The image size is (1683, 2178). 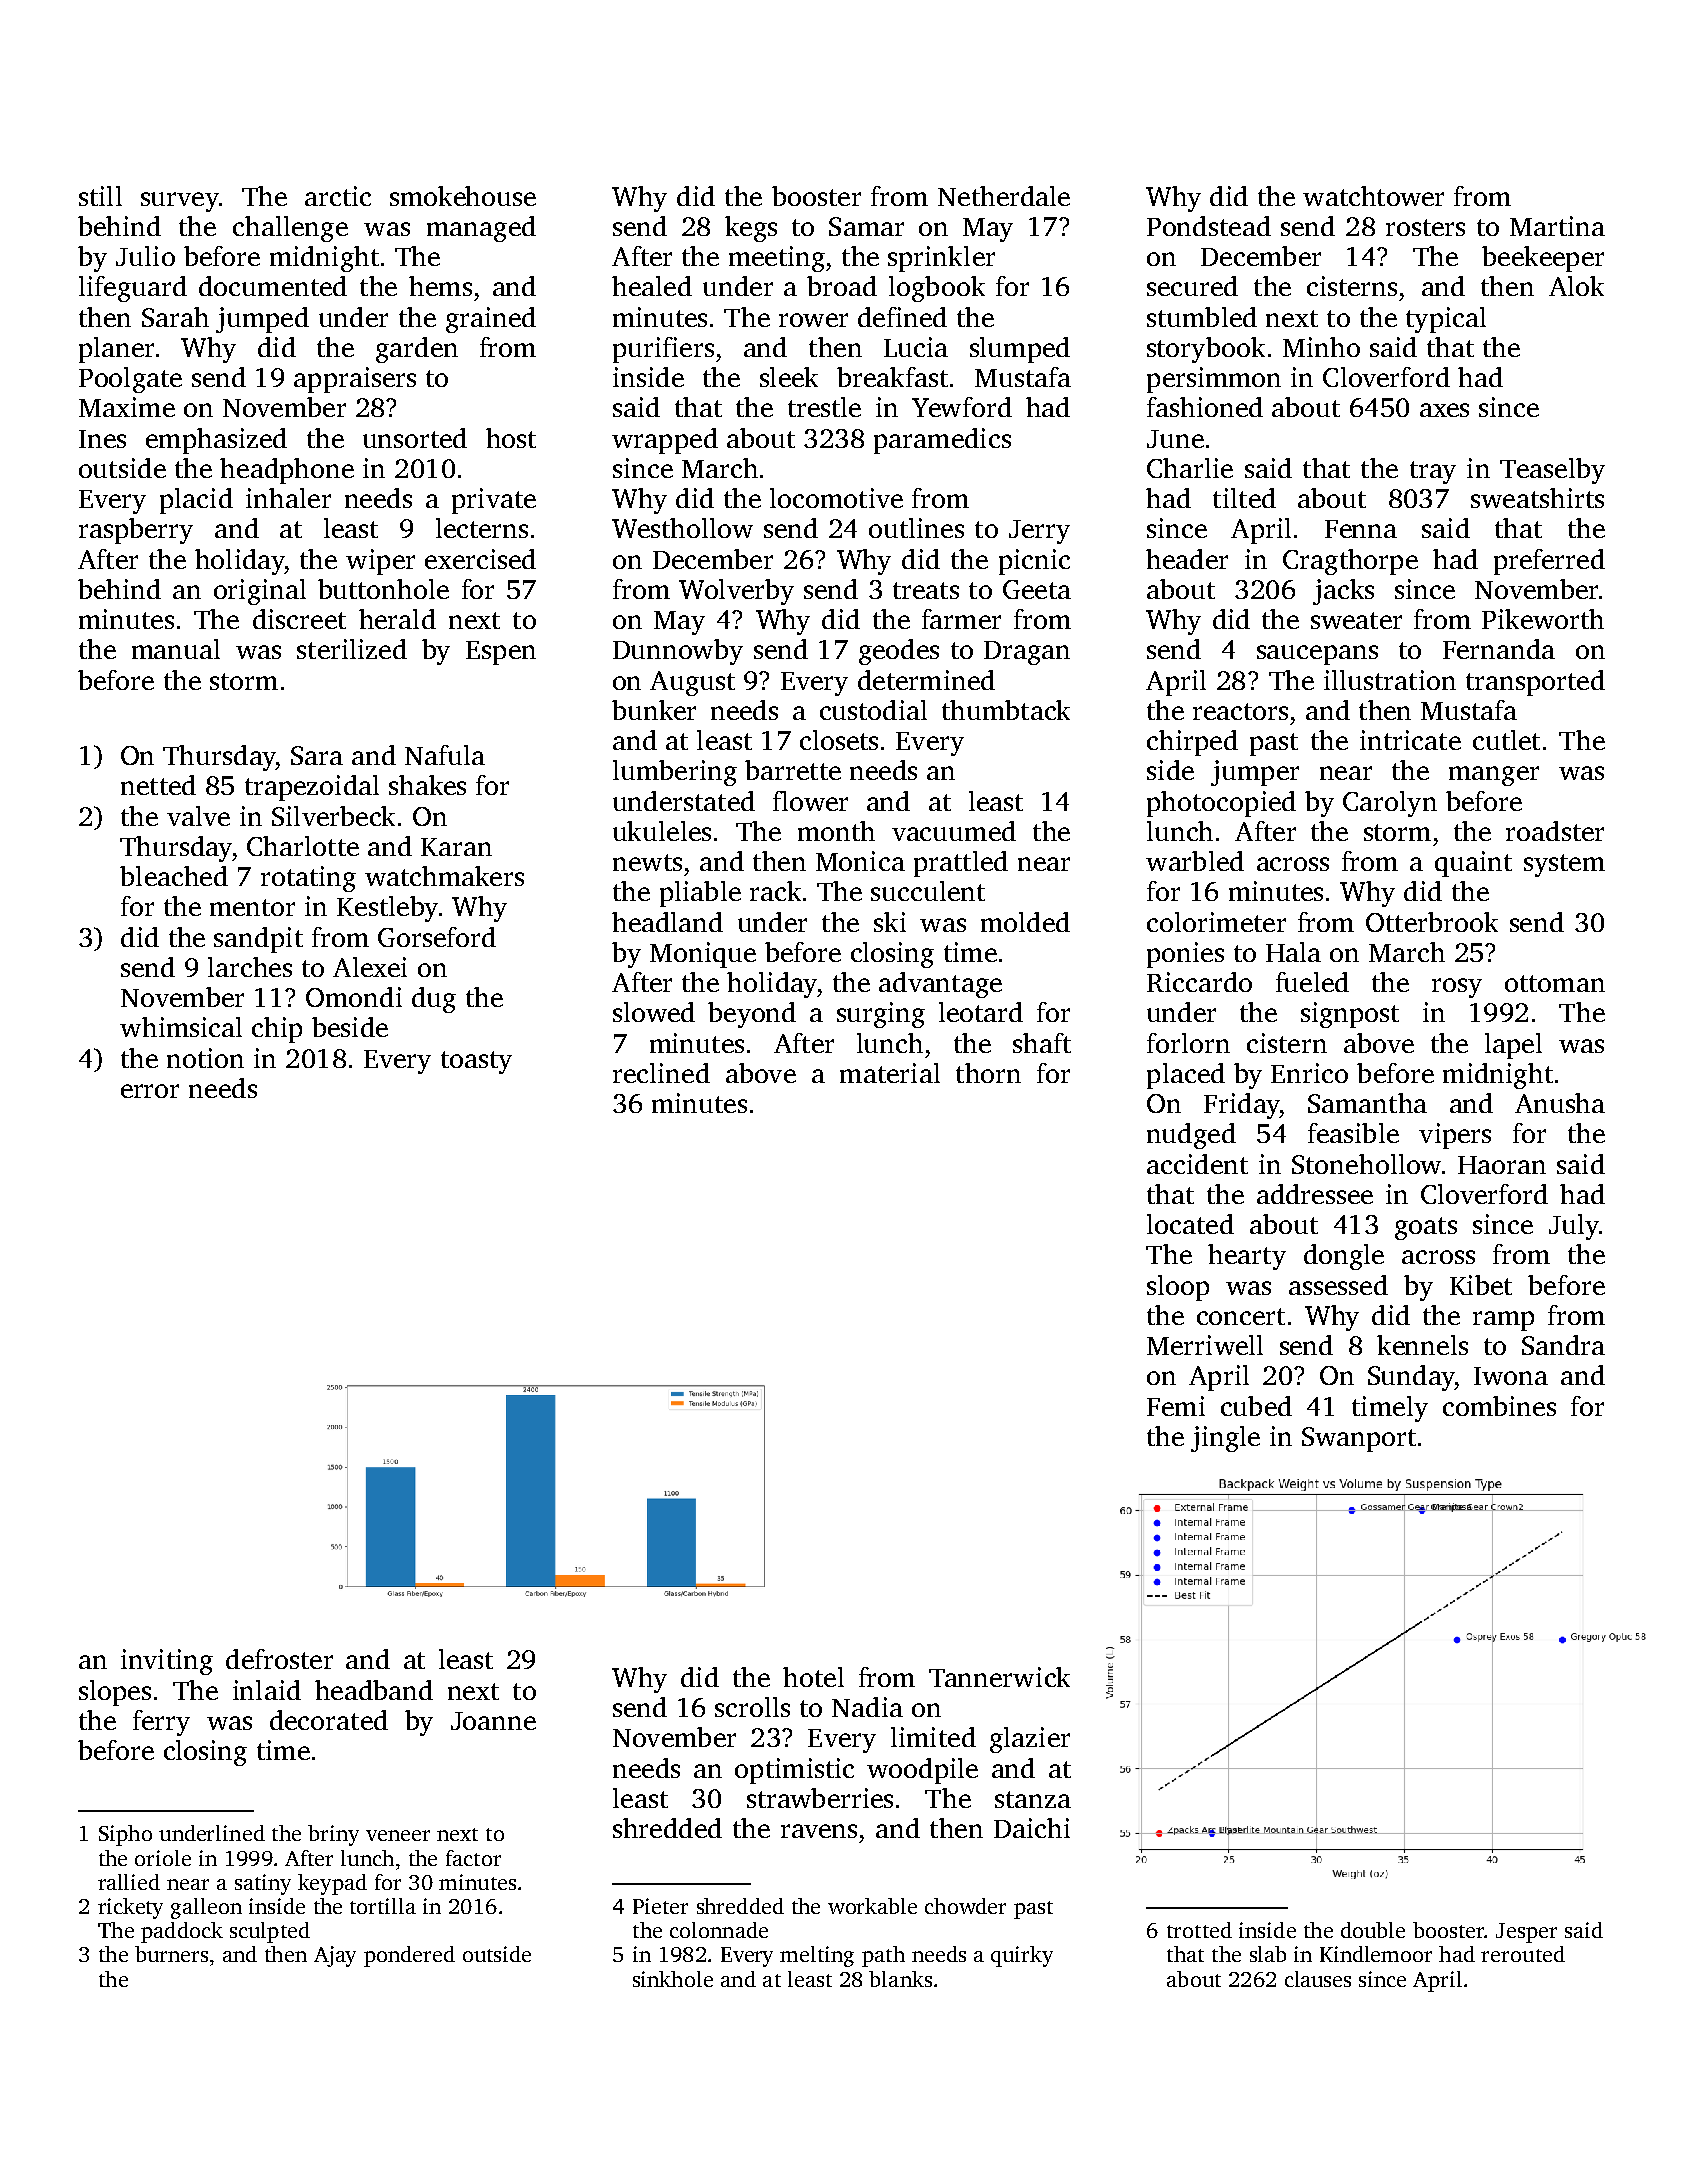 I want to click on watchtower, so click(x=1373, y=196).
